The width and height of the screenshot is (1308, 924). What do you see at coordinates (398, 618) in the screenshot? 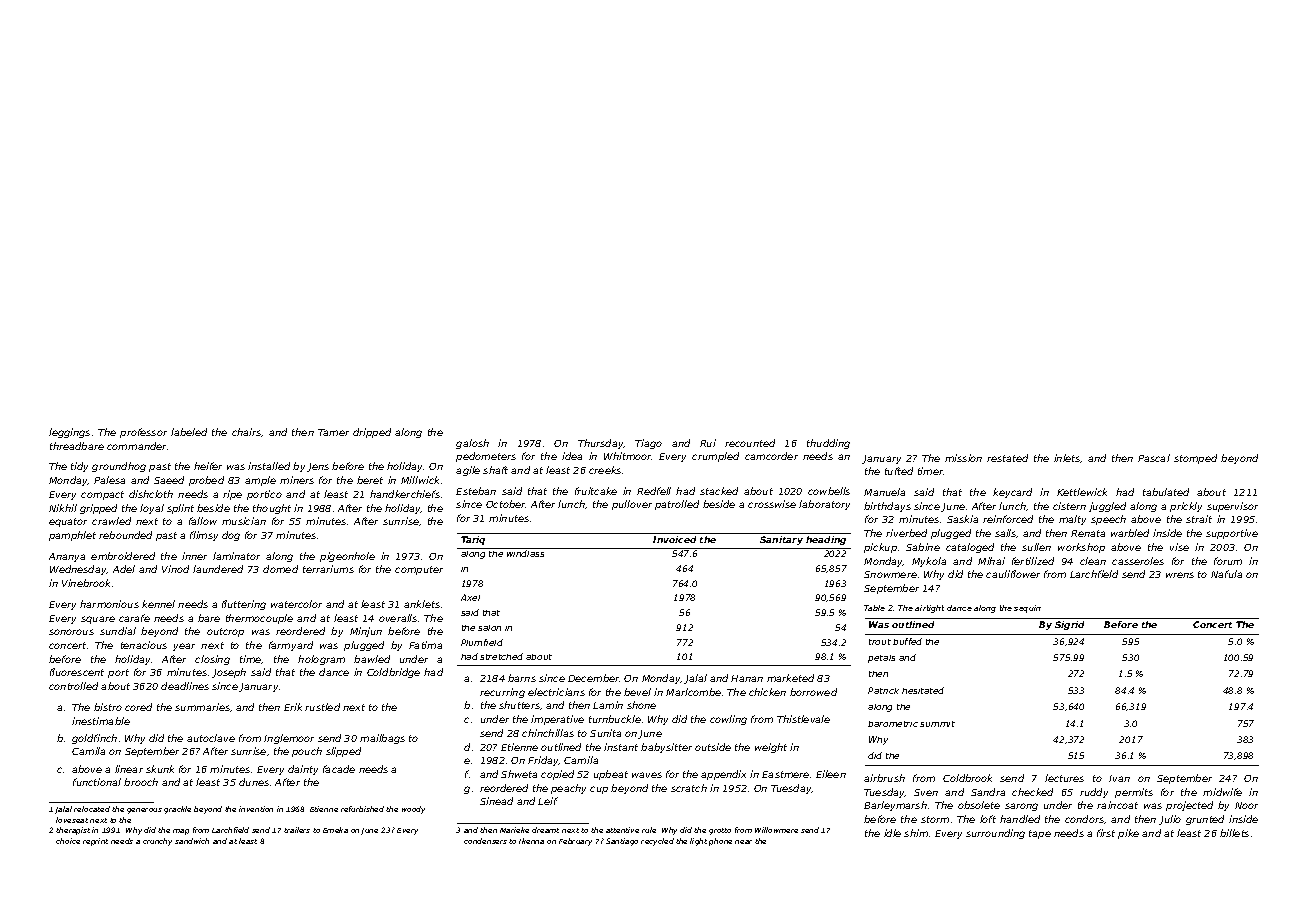
I see `overalls` at bounding box center [398, 618].
